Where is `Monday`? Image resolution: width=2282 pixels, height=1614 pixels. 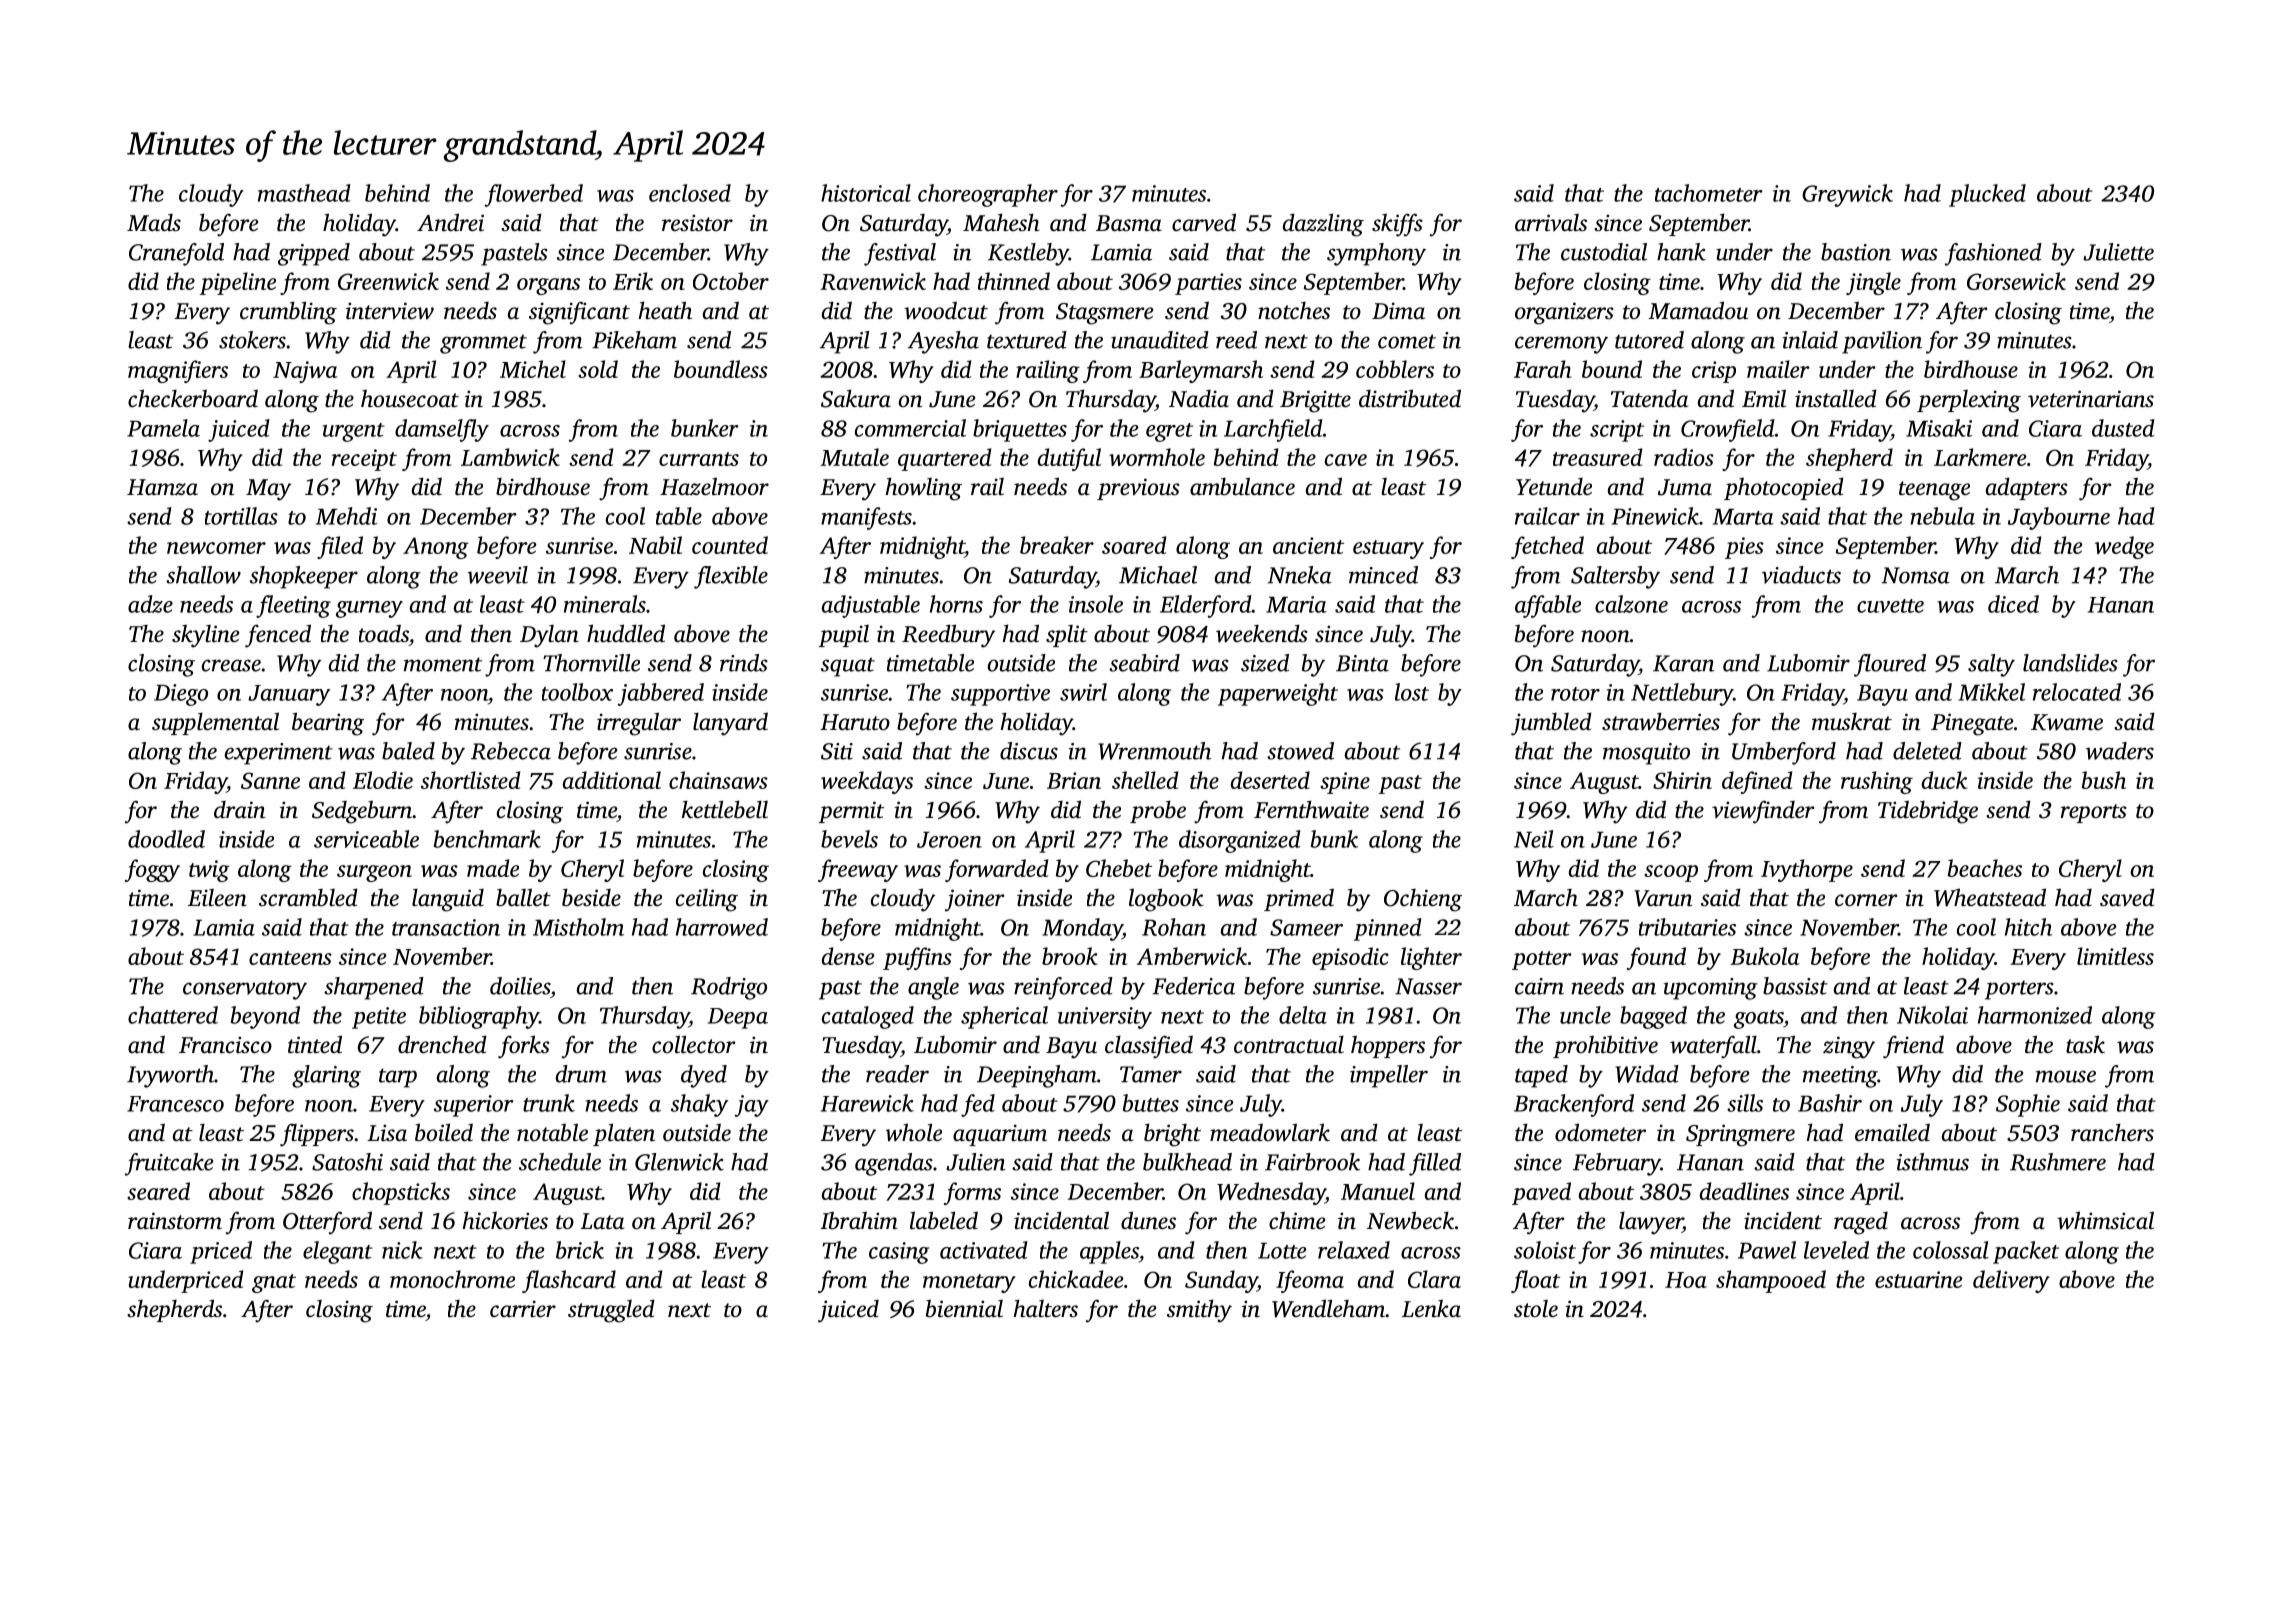
Monday is located at coordinates (1082, 929).
